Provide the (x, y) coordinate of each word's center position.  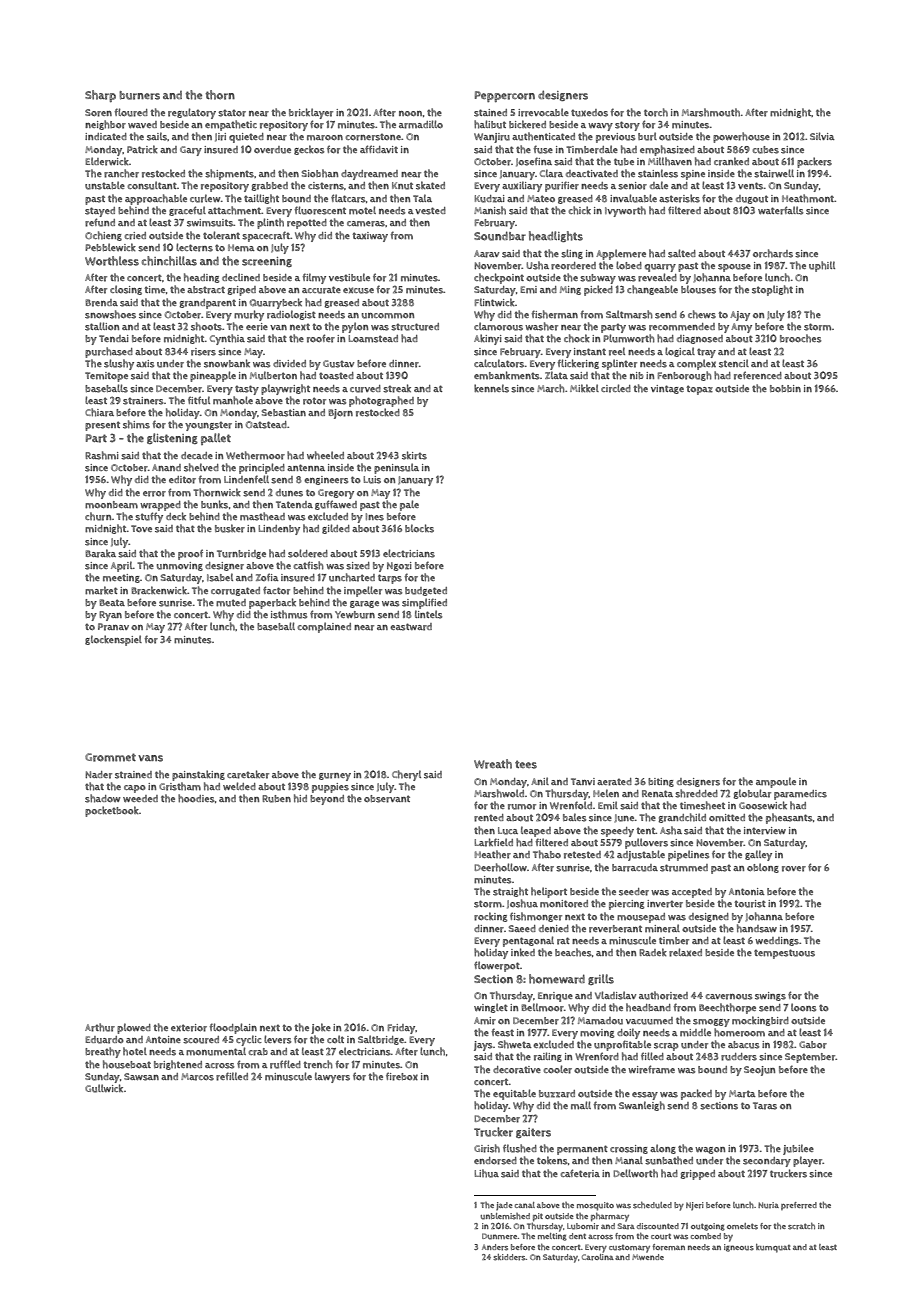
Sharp (100, 96)
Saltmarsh (629, 314)
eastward (411, 627)
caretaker (248, 774)
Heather (493, 854)
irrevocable (543, 112)
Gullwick (104, 1088)
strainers (143, 401)
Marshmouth (711, 112)
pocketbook (112, 811)
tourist (750, 904)
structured (415, 327)
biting (661, 782)
